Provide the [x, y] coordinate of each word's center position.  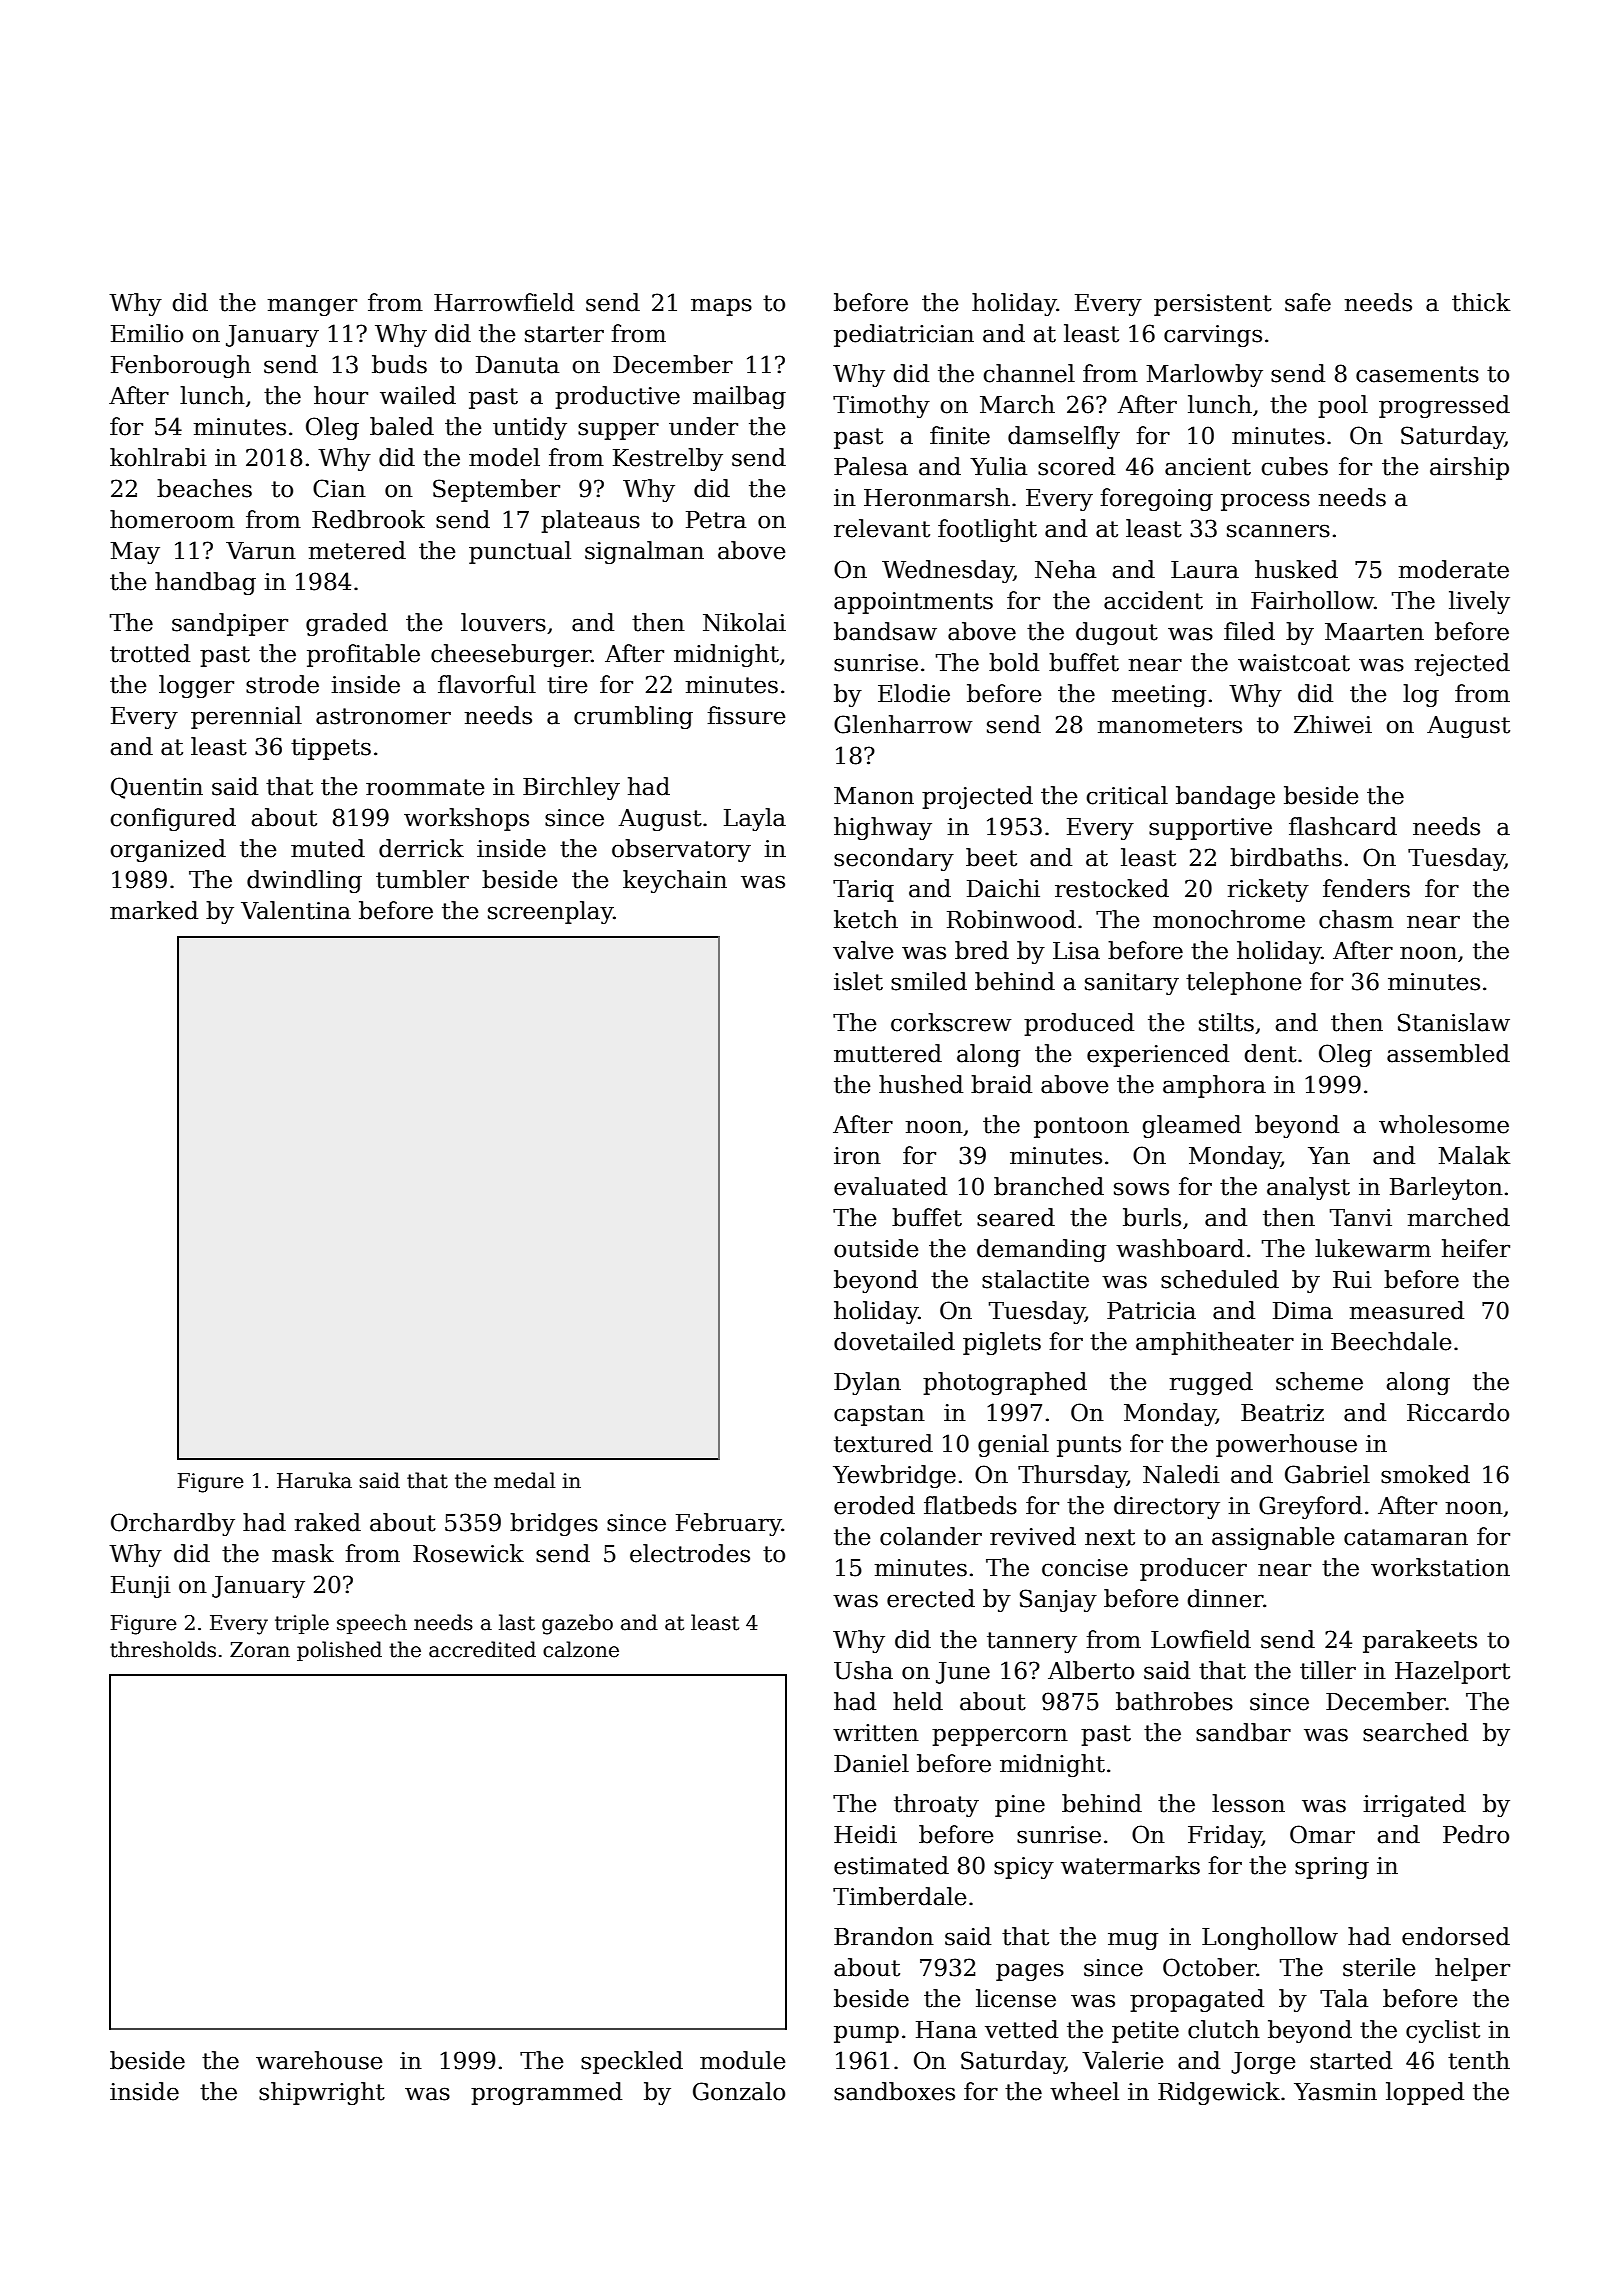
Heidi [865, 1834]
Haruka [314, 1480]
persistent [1213, 305]
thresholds [163, 1649]
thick [1481, 302]
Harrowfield [504, 302]
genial [1013, 1445]
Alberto [1091, 1670]
